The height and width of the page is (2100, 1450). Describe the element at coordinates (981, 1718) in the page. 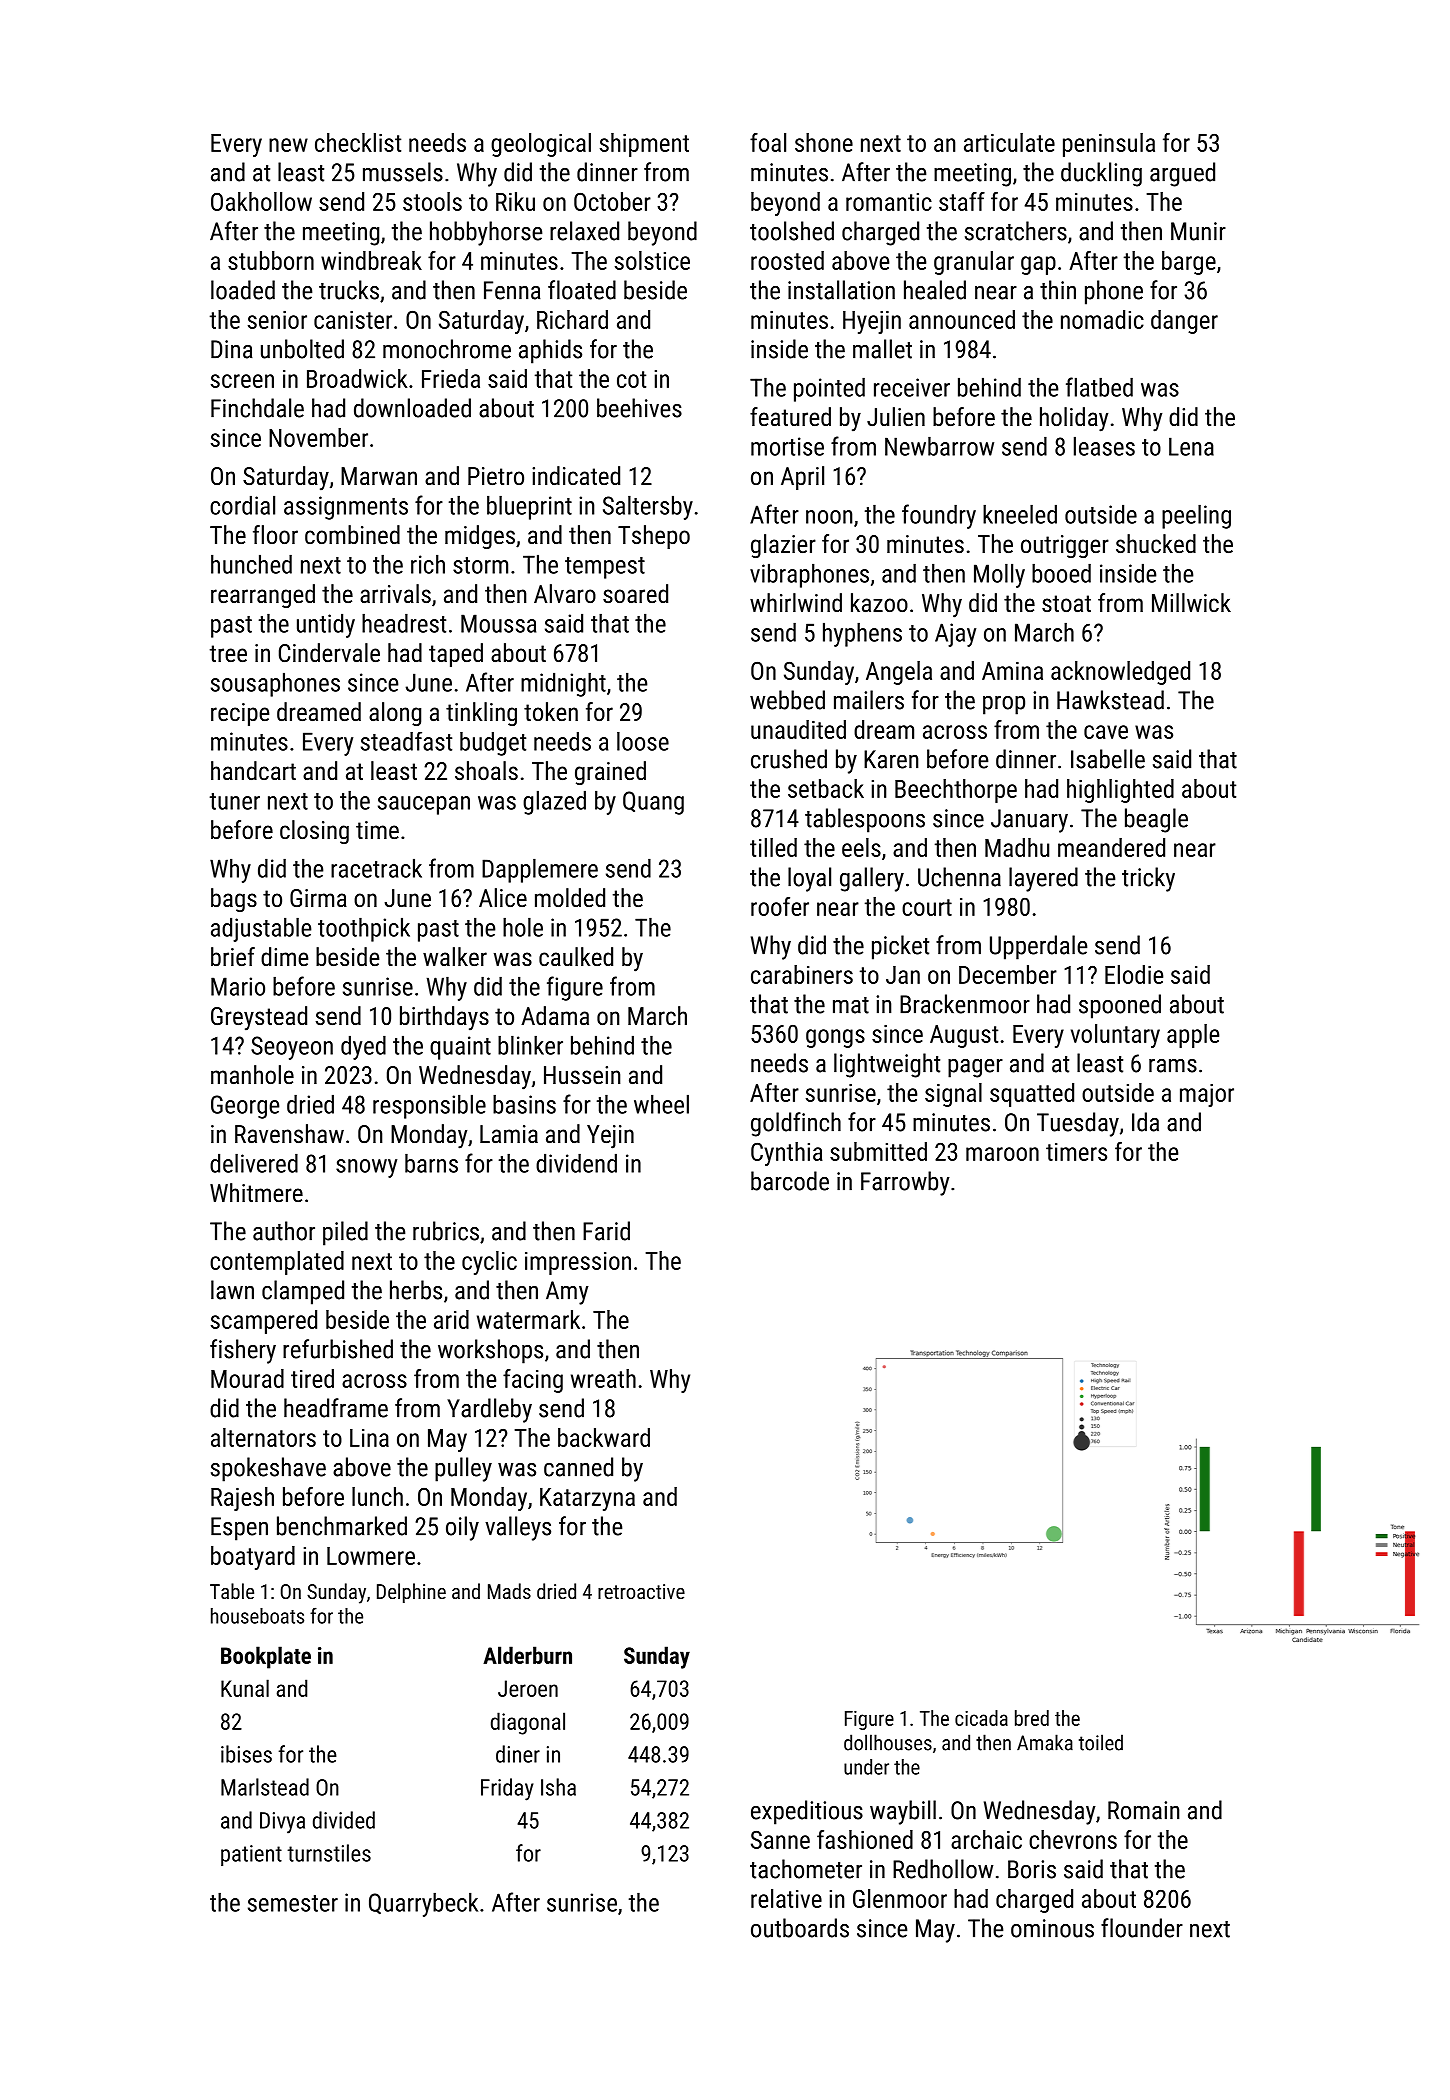

I see `cicada` at that location.
